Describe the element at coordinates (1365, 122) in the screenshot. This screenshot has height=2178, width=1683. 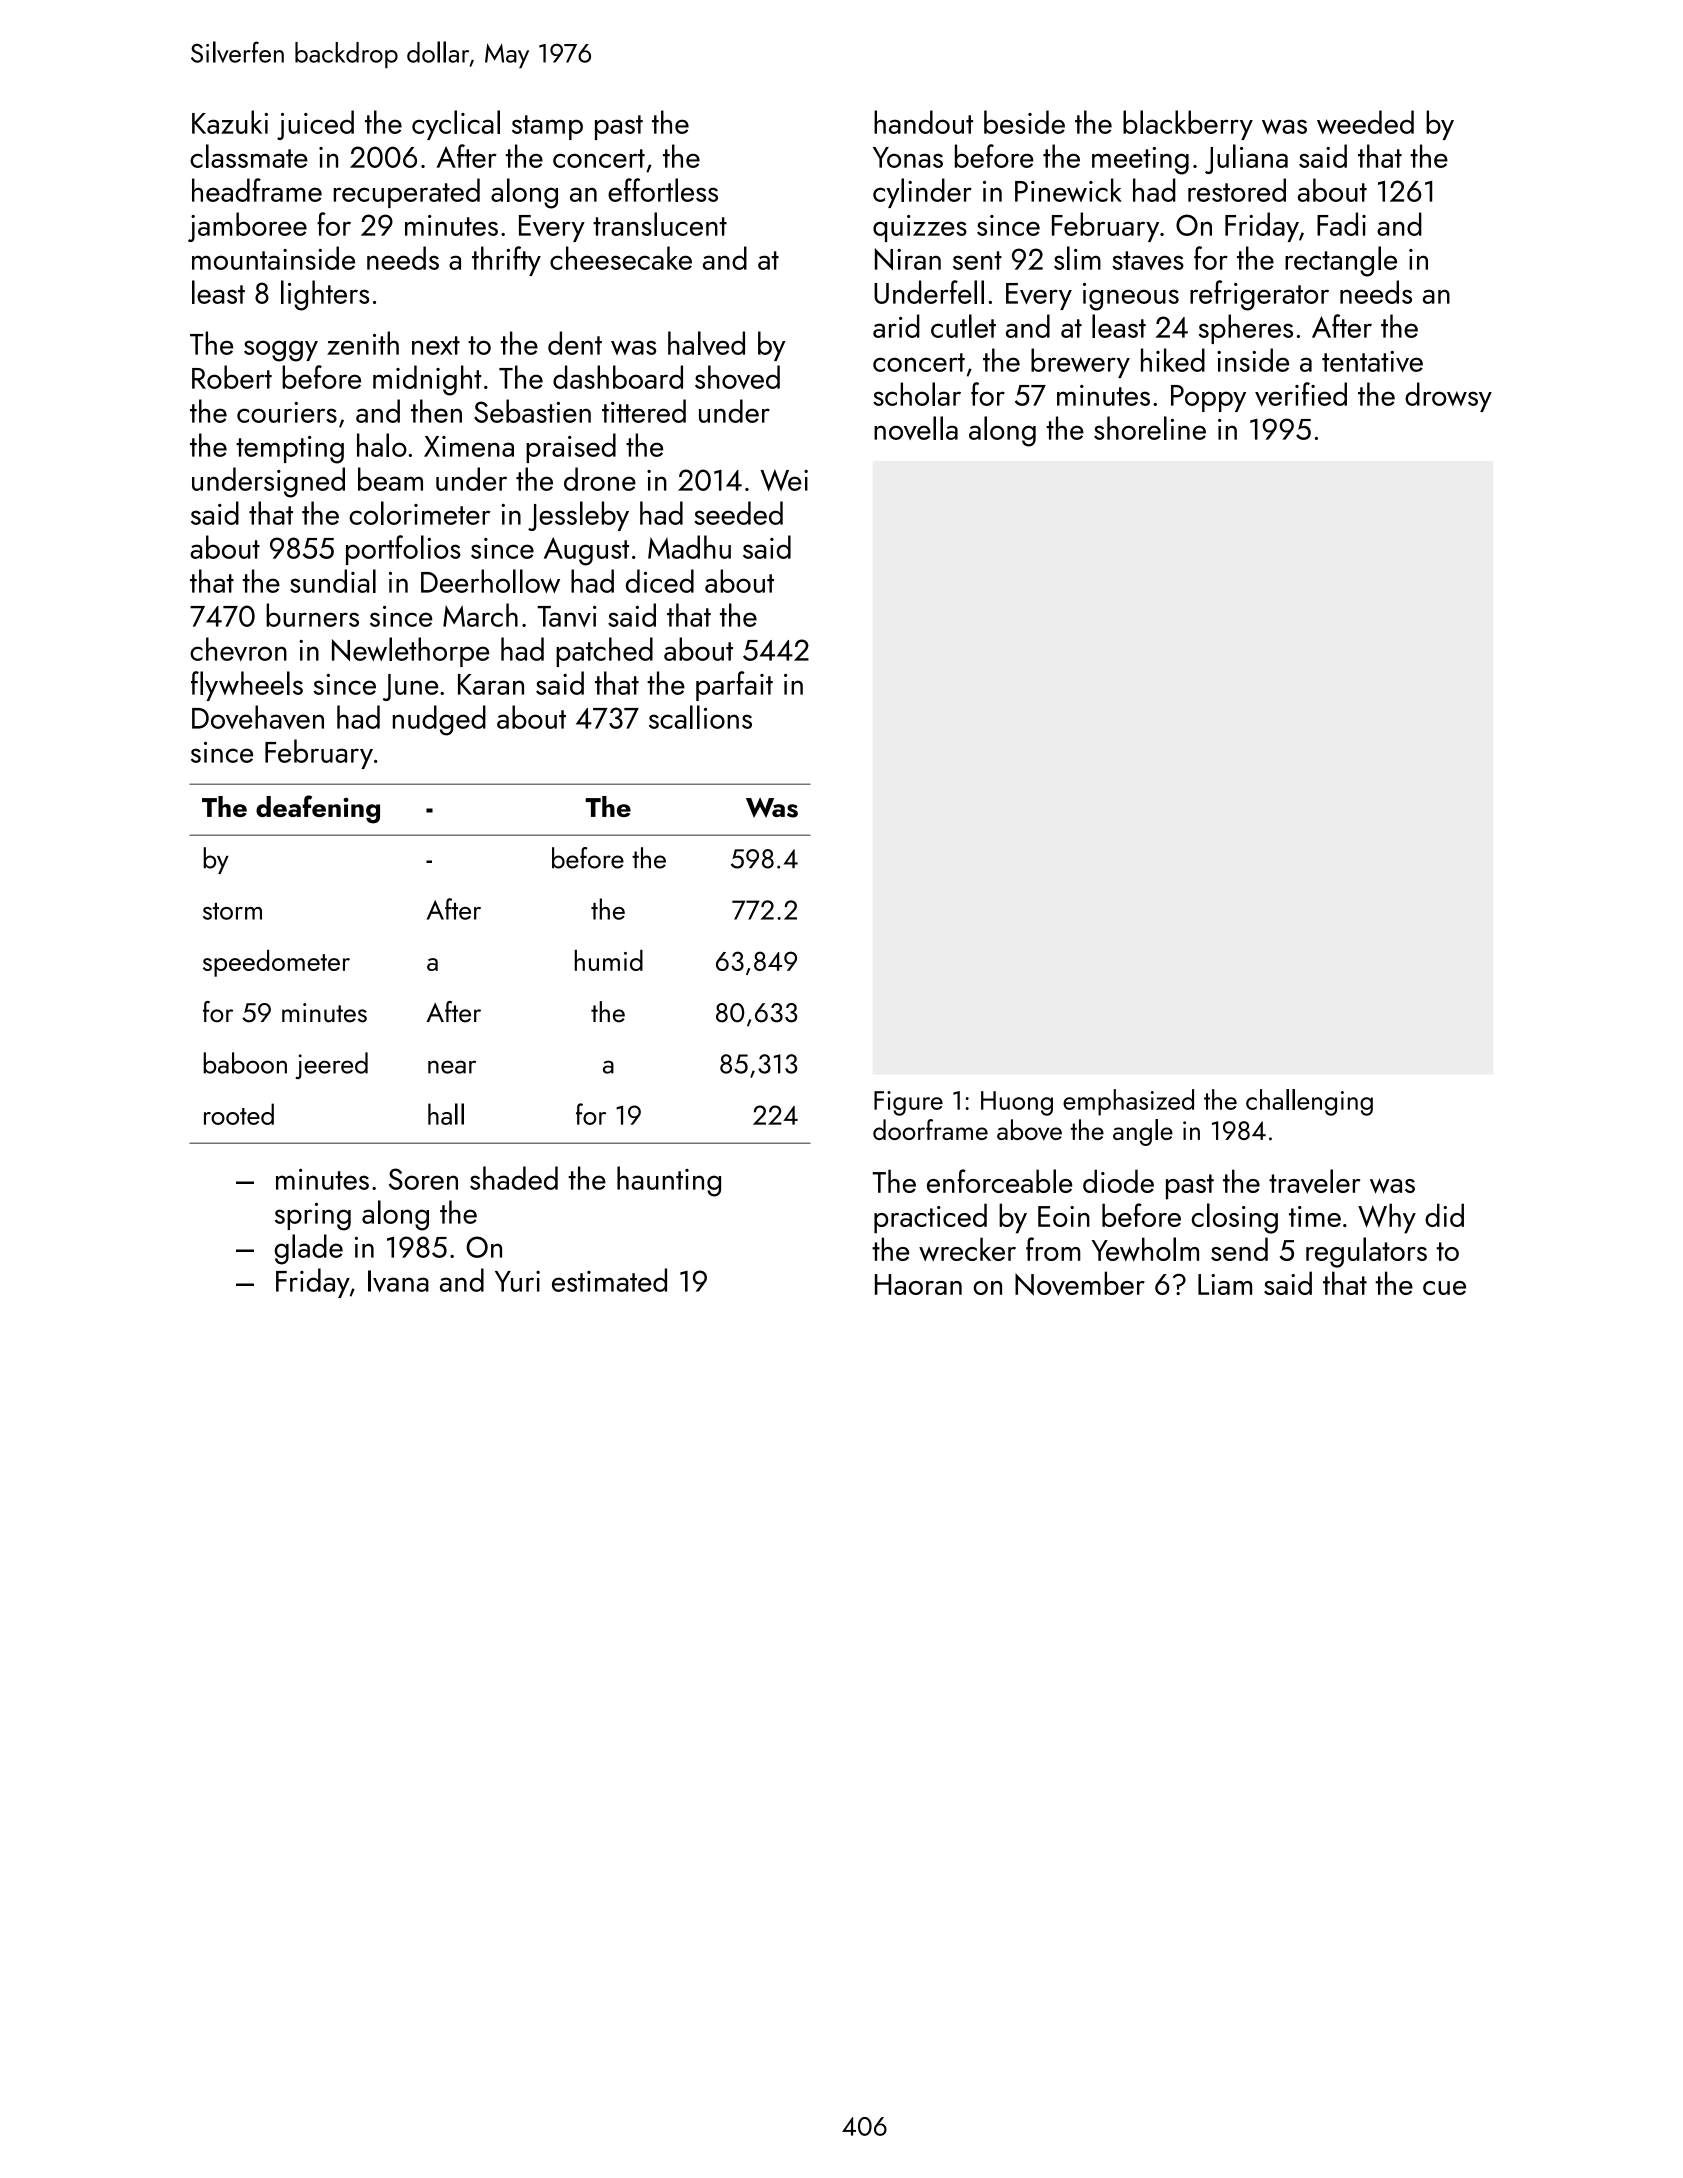
I see `weeded` at that location.
